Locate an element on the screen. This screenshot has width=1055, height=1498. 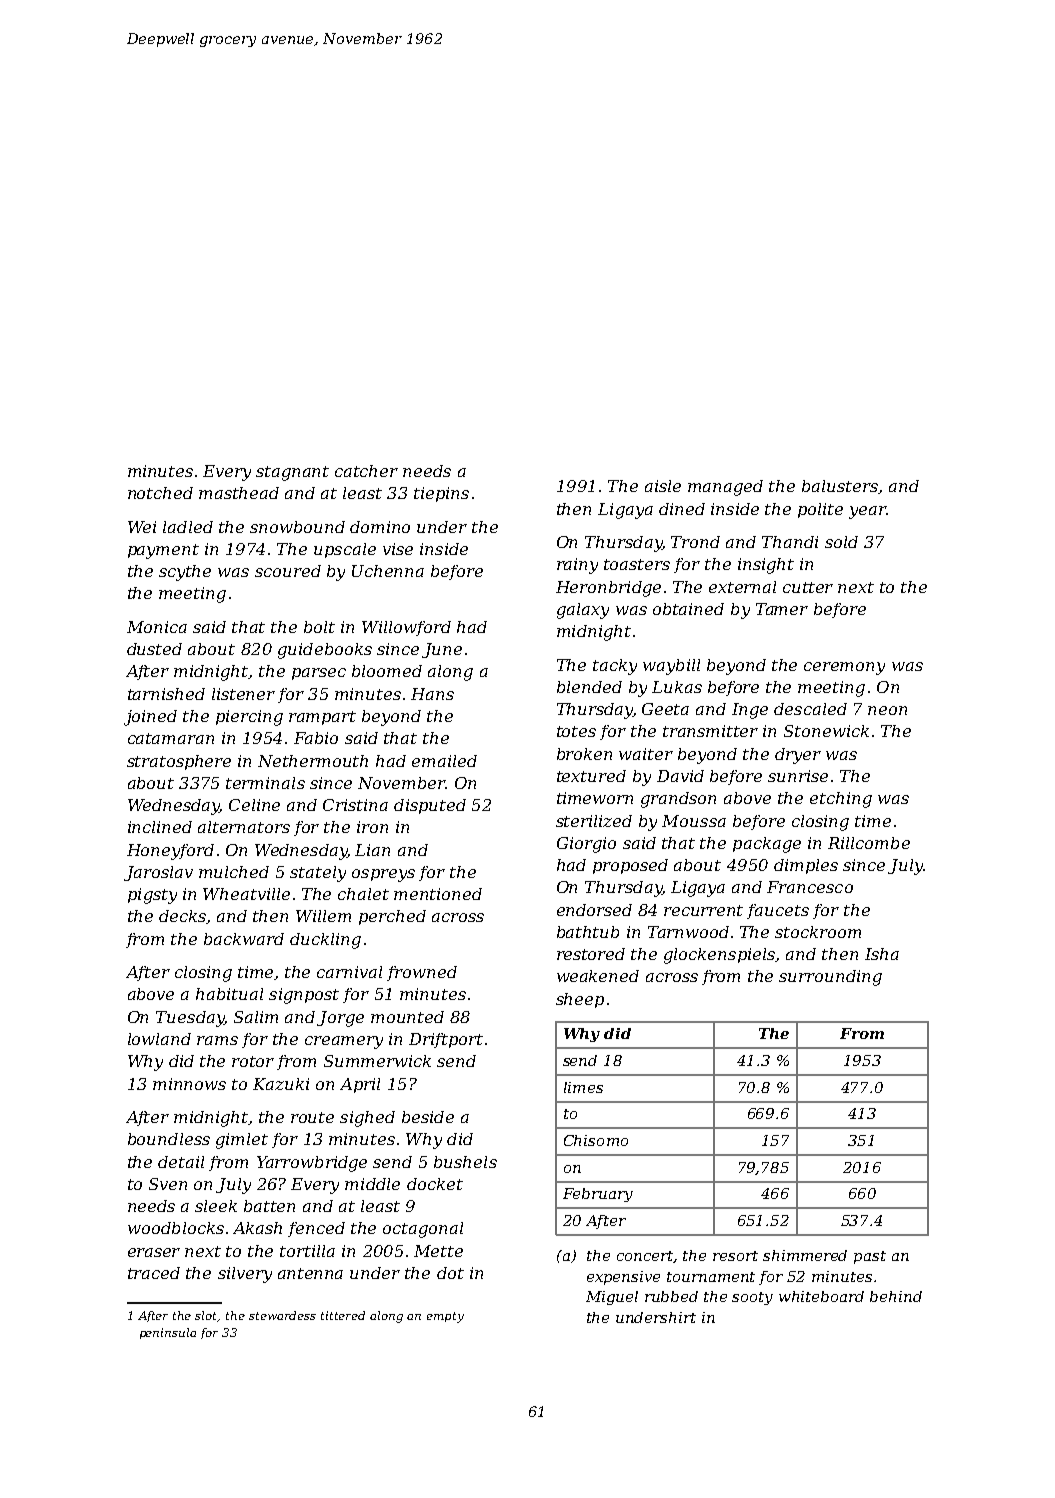
behind is located at coordinates (896, 1296).
